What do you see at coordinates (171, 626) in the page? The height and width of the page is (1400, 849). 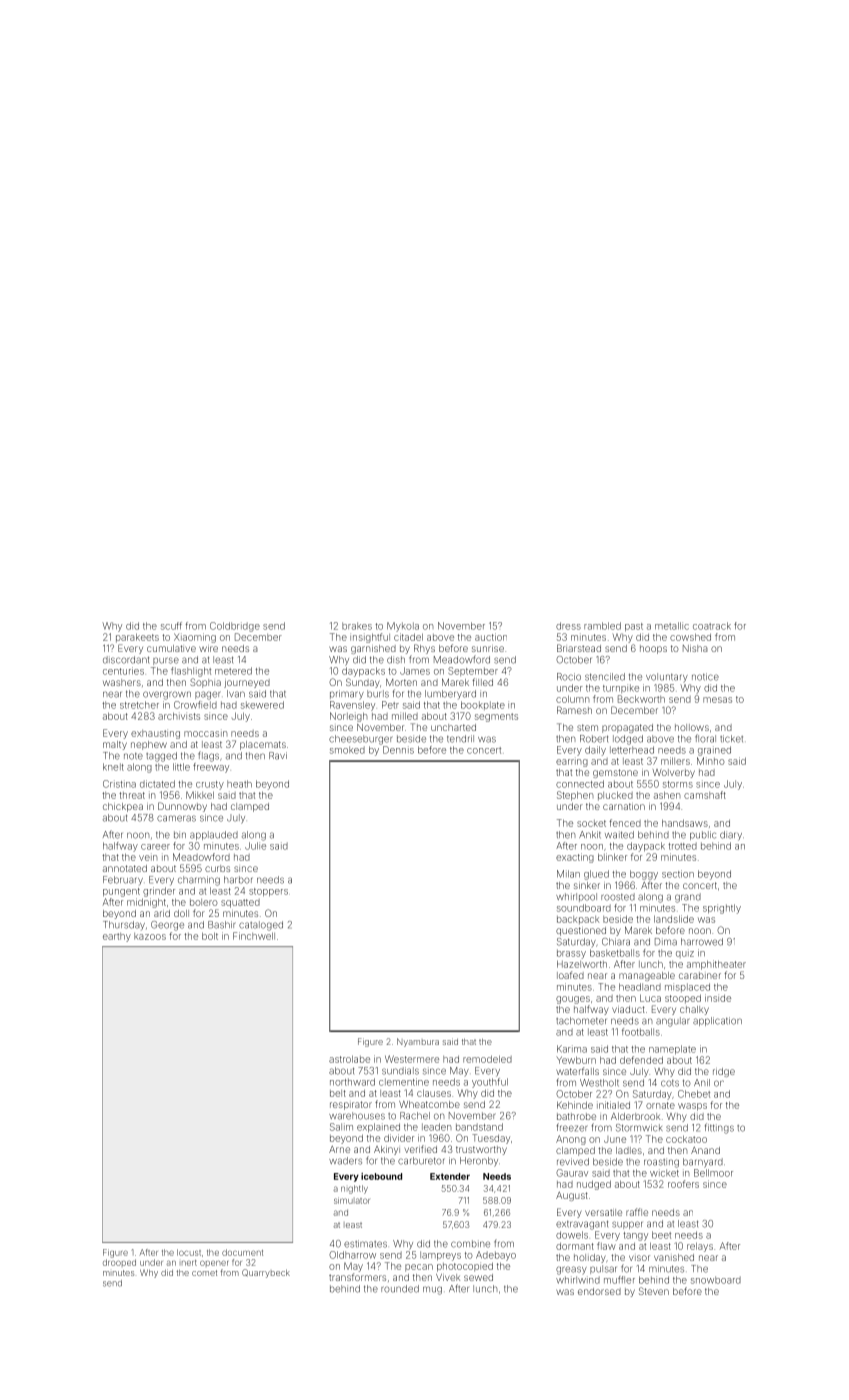 I see `scuff` at bounding box center [171, 626].
